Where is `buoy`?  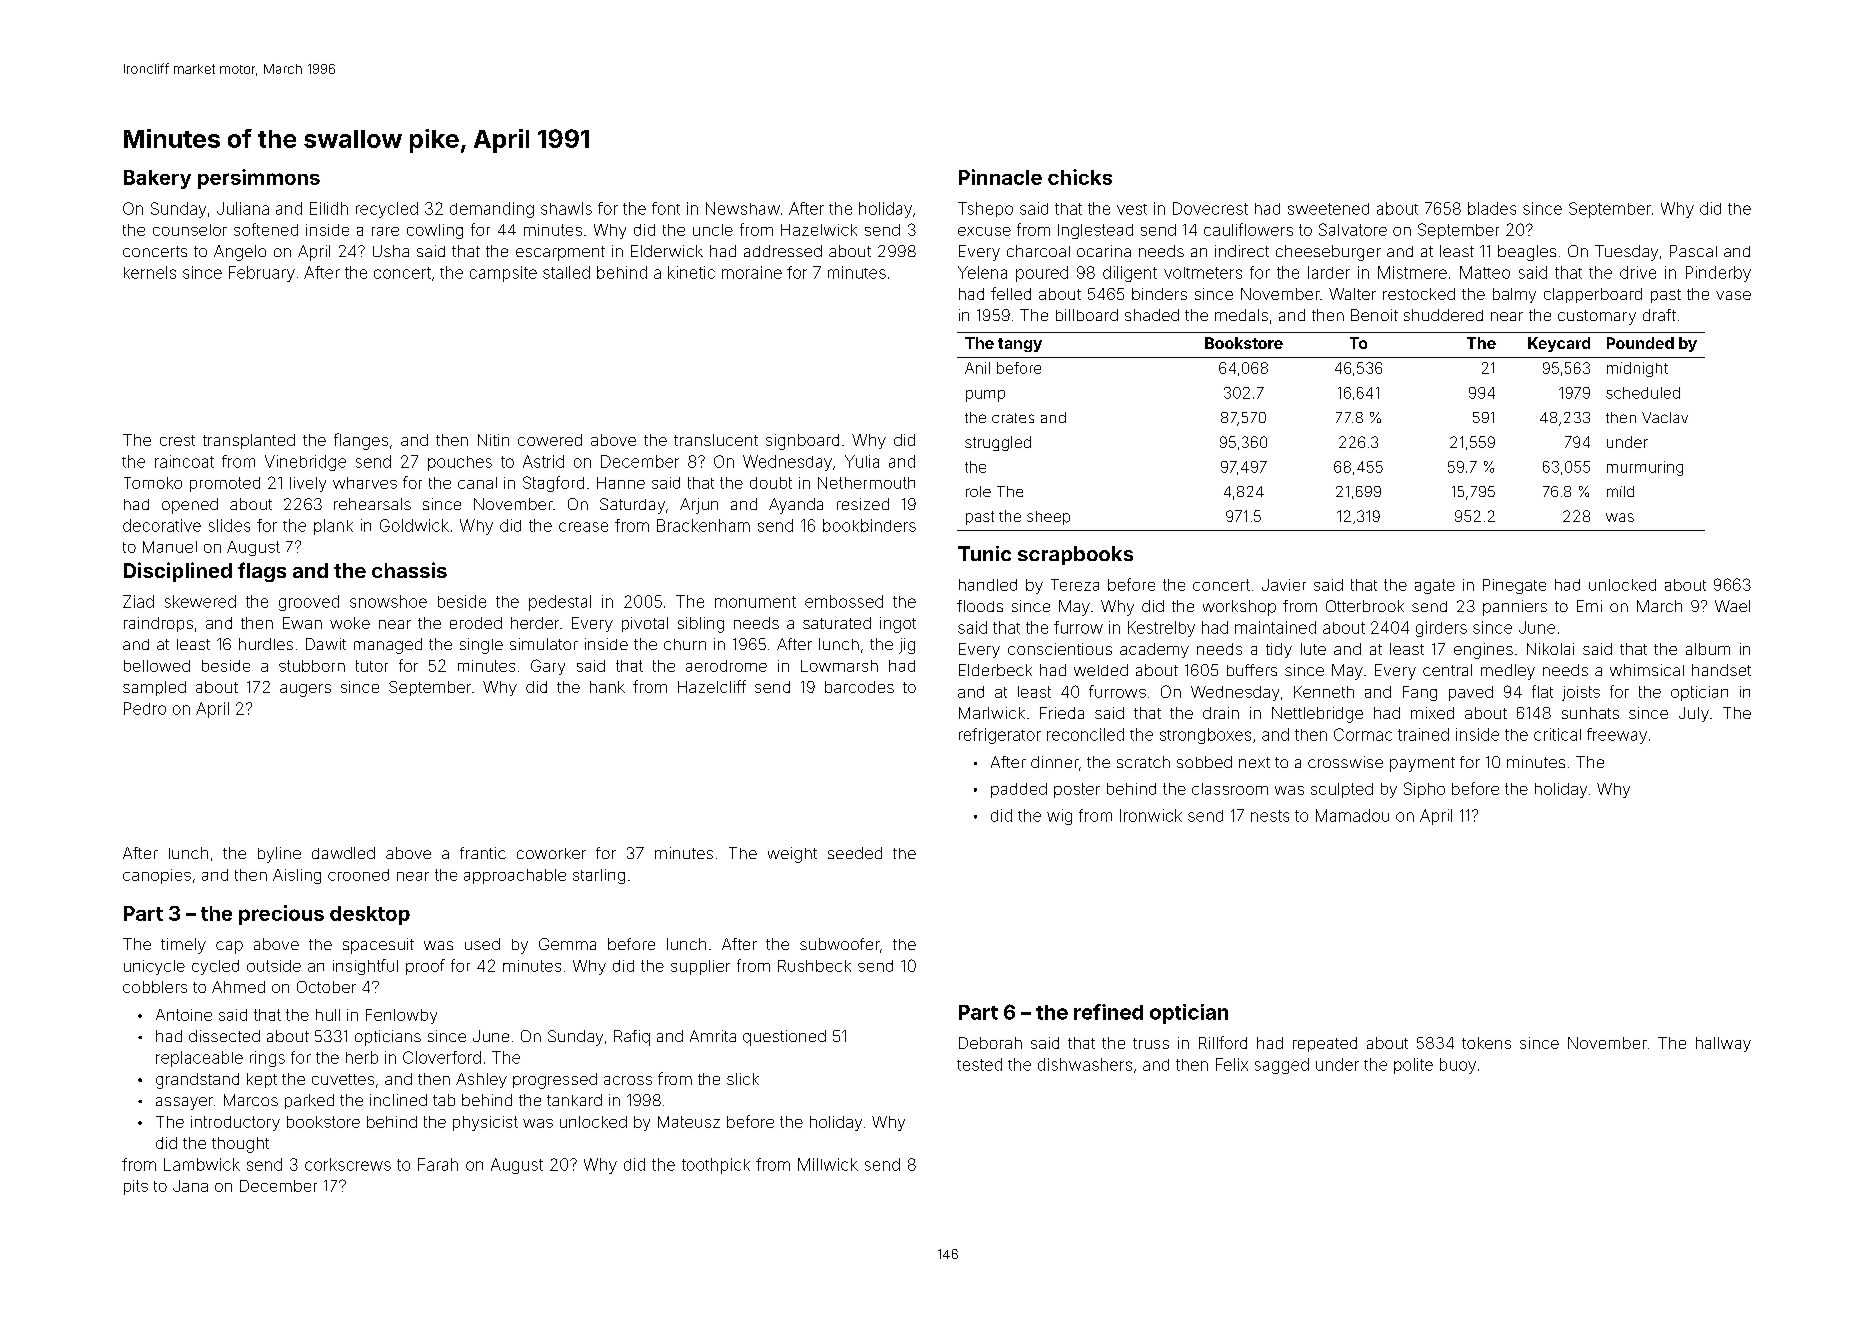 buoy is located at coordinates (1458, 1066).
